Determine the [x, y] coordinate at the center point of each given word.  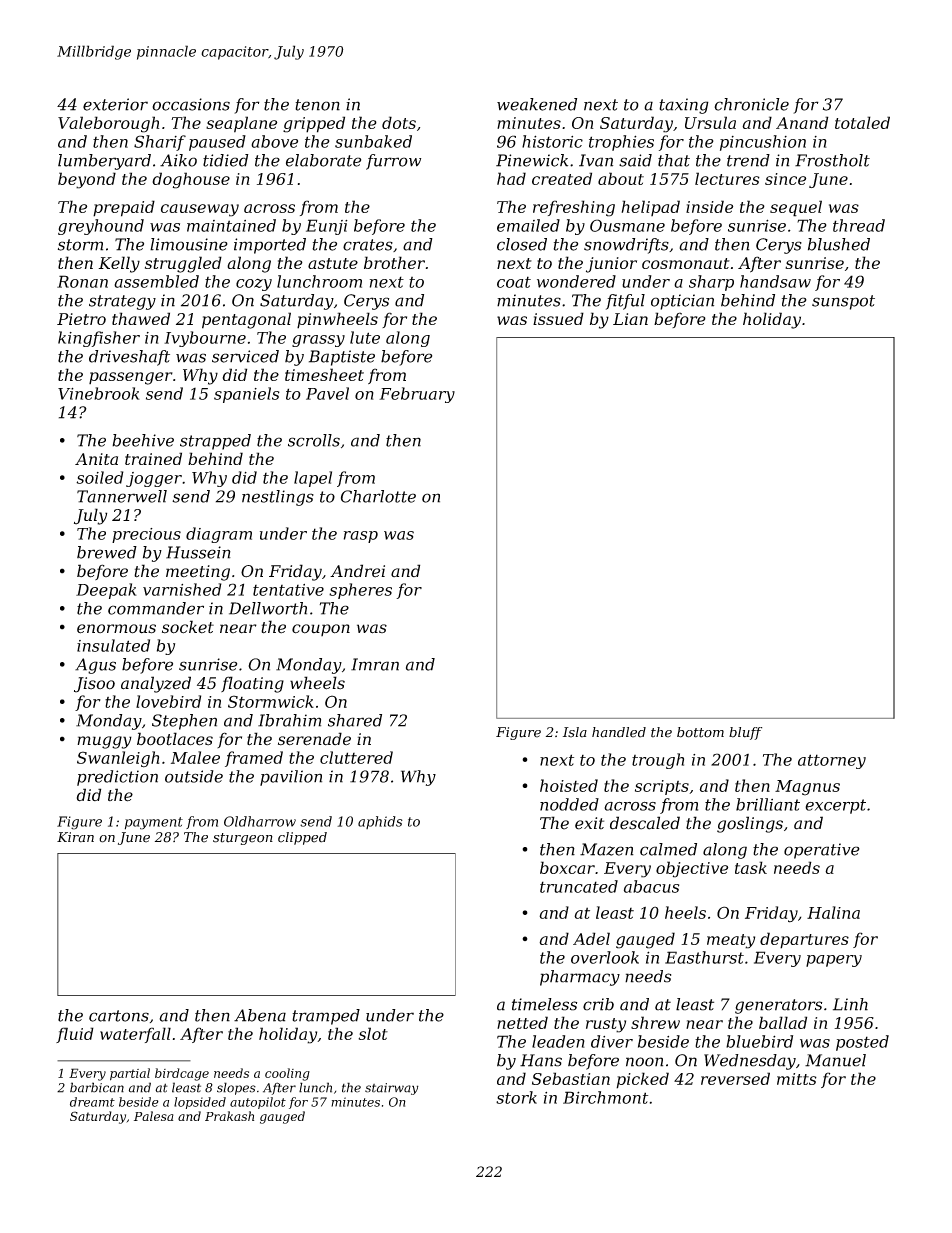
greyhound [101, 227]
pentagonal [246, 320]
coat [514, 282]
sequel [796, 208]
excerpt [835, 806]
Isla [575, 732]
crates [368, 245]
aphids [380, 822]
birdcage [182, 1074]
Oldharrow [260, 821]
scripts [662, 787]
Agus [95, 666]
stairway [392, 1089]
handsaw [775, 281]
